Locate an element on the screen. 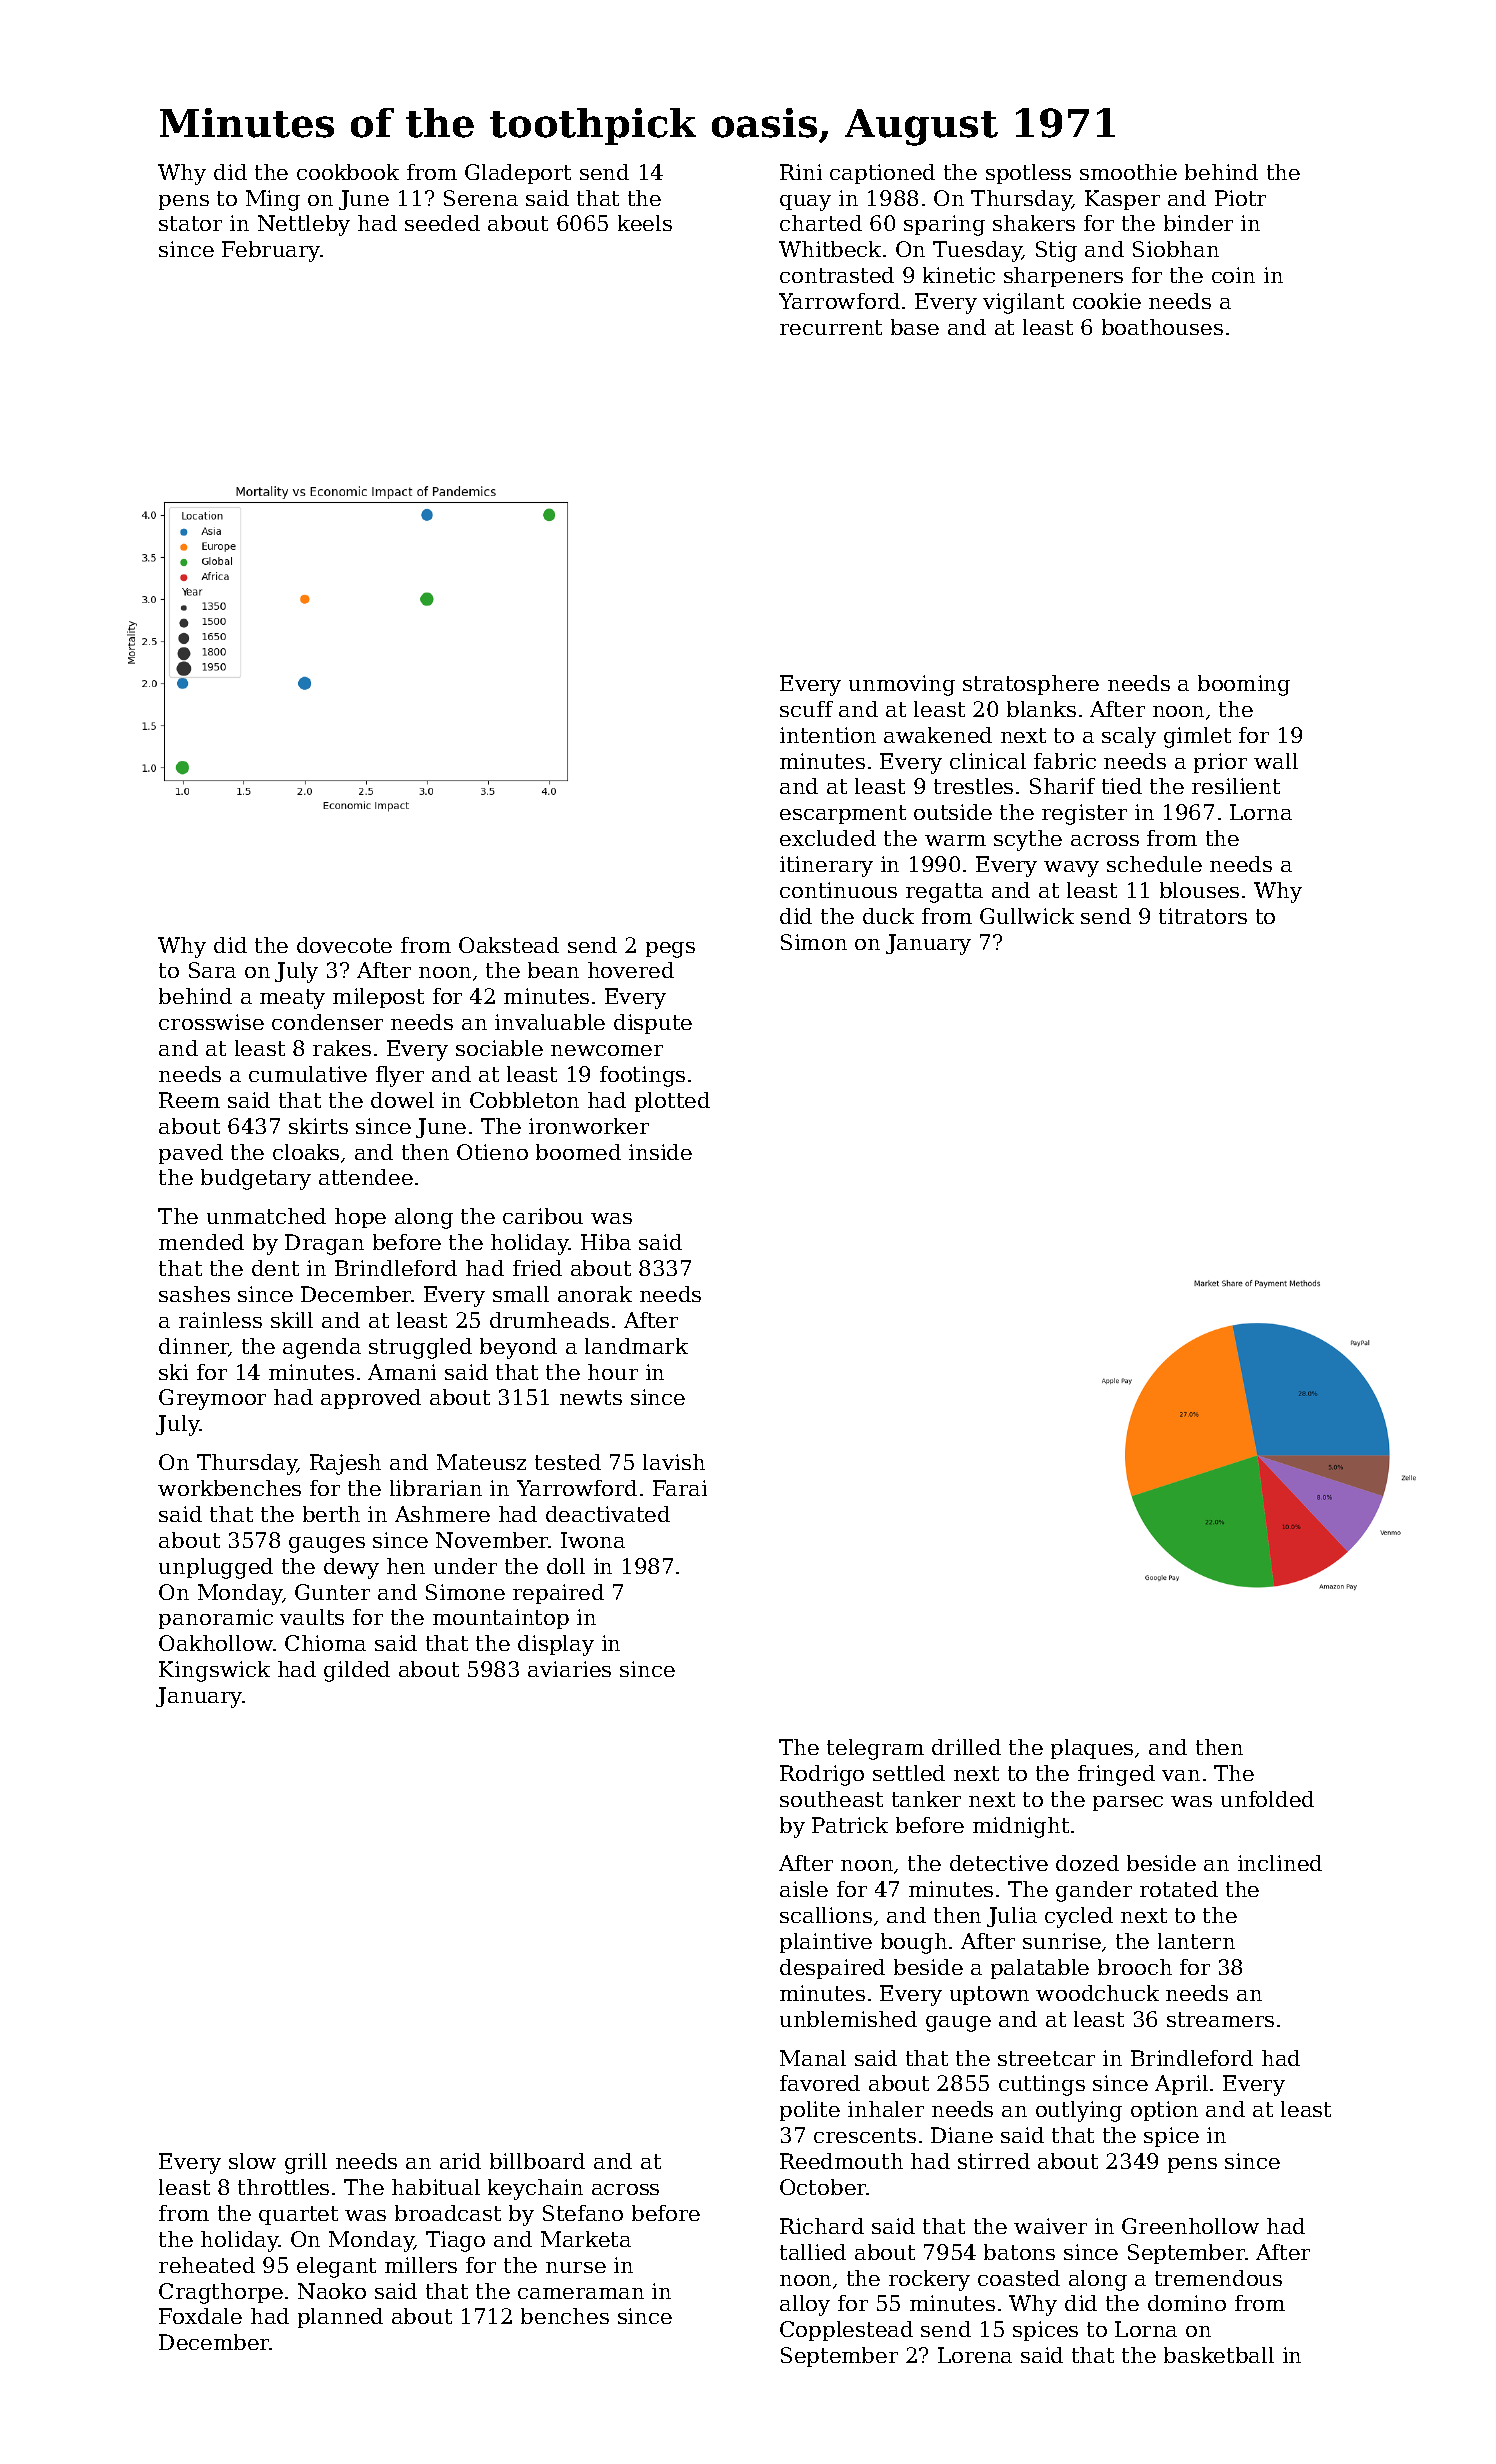 The image size is (1496, 2464). grill is located at coordinates (306, 2163).
